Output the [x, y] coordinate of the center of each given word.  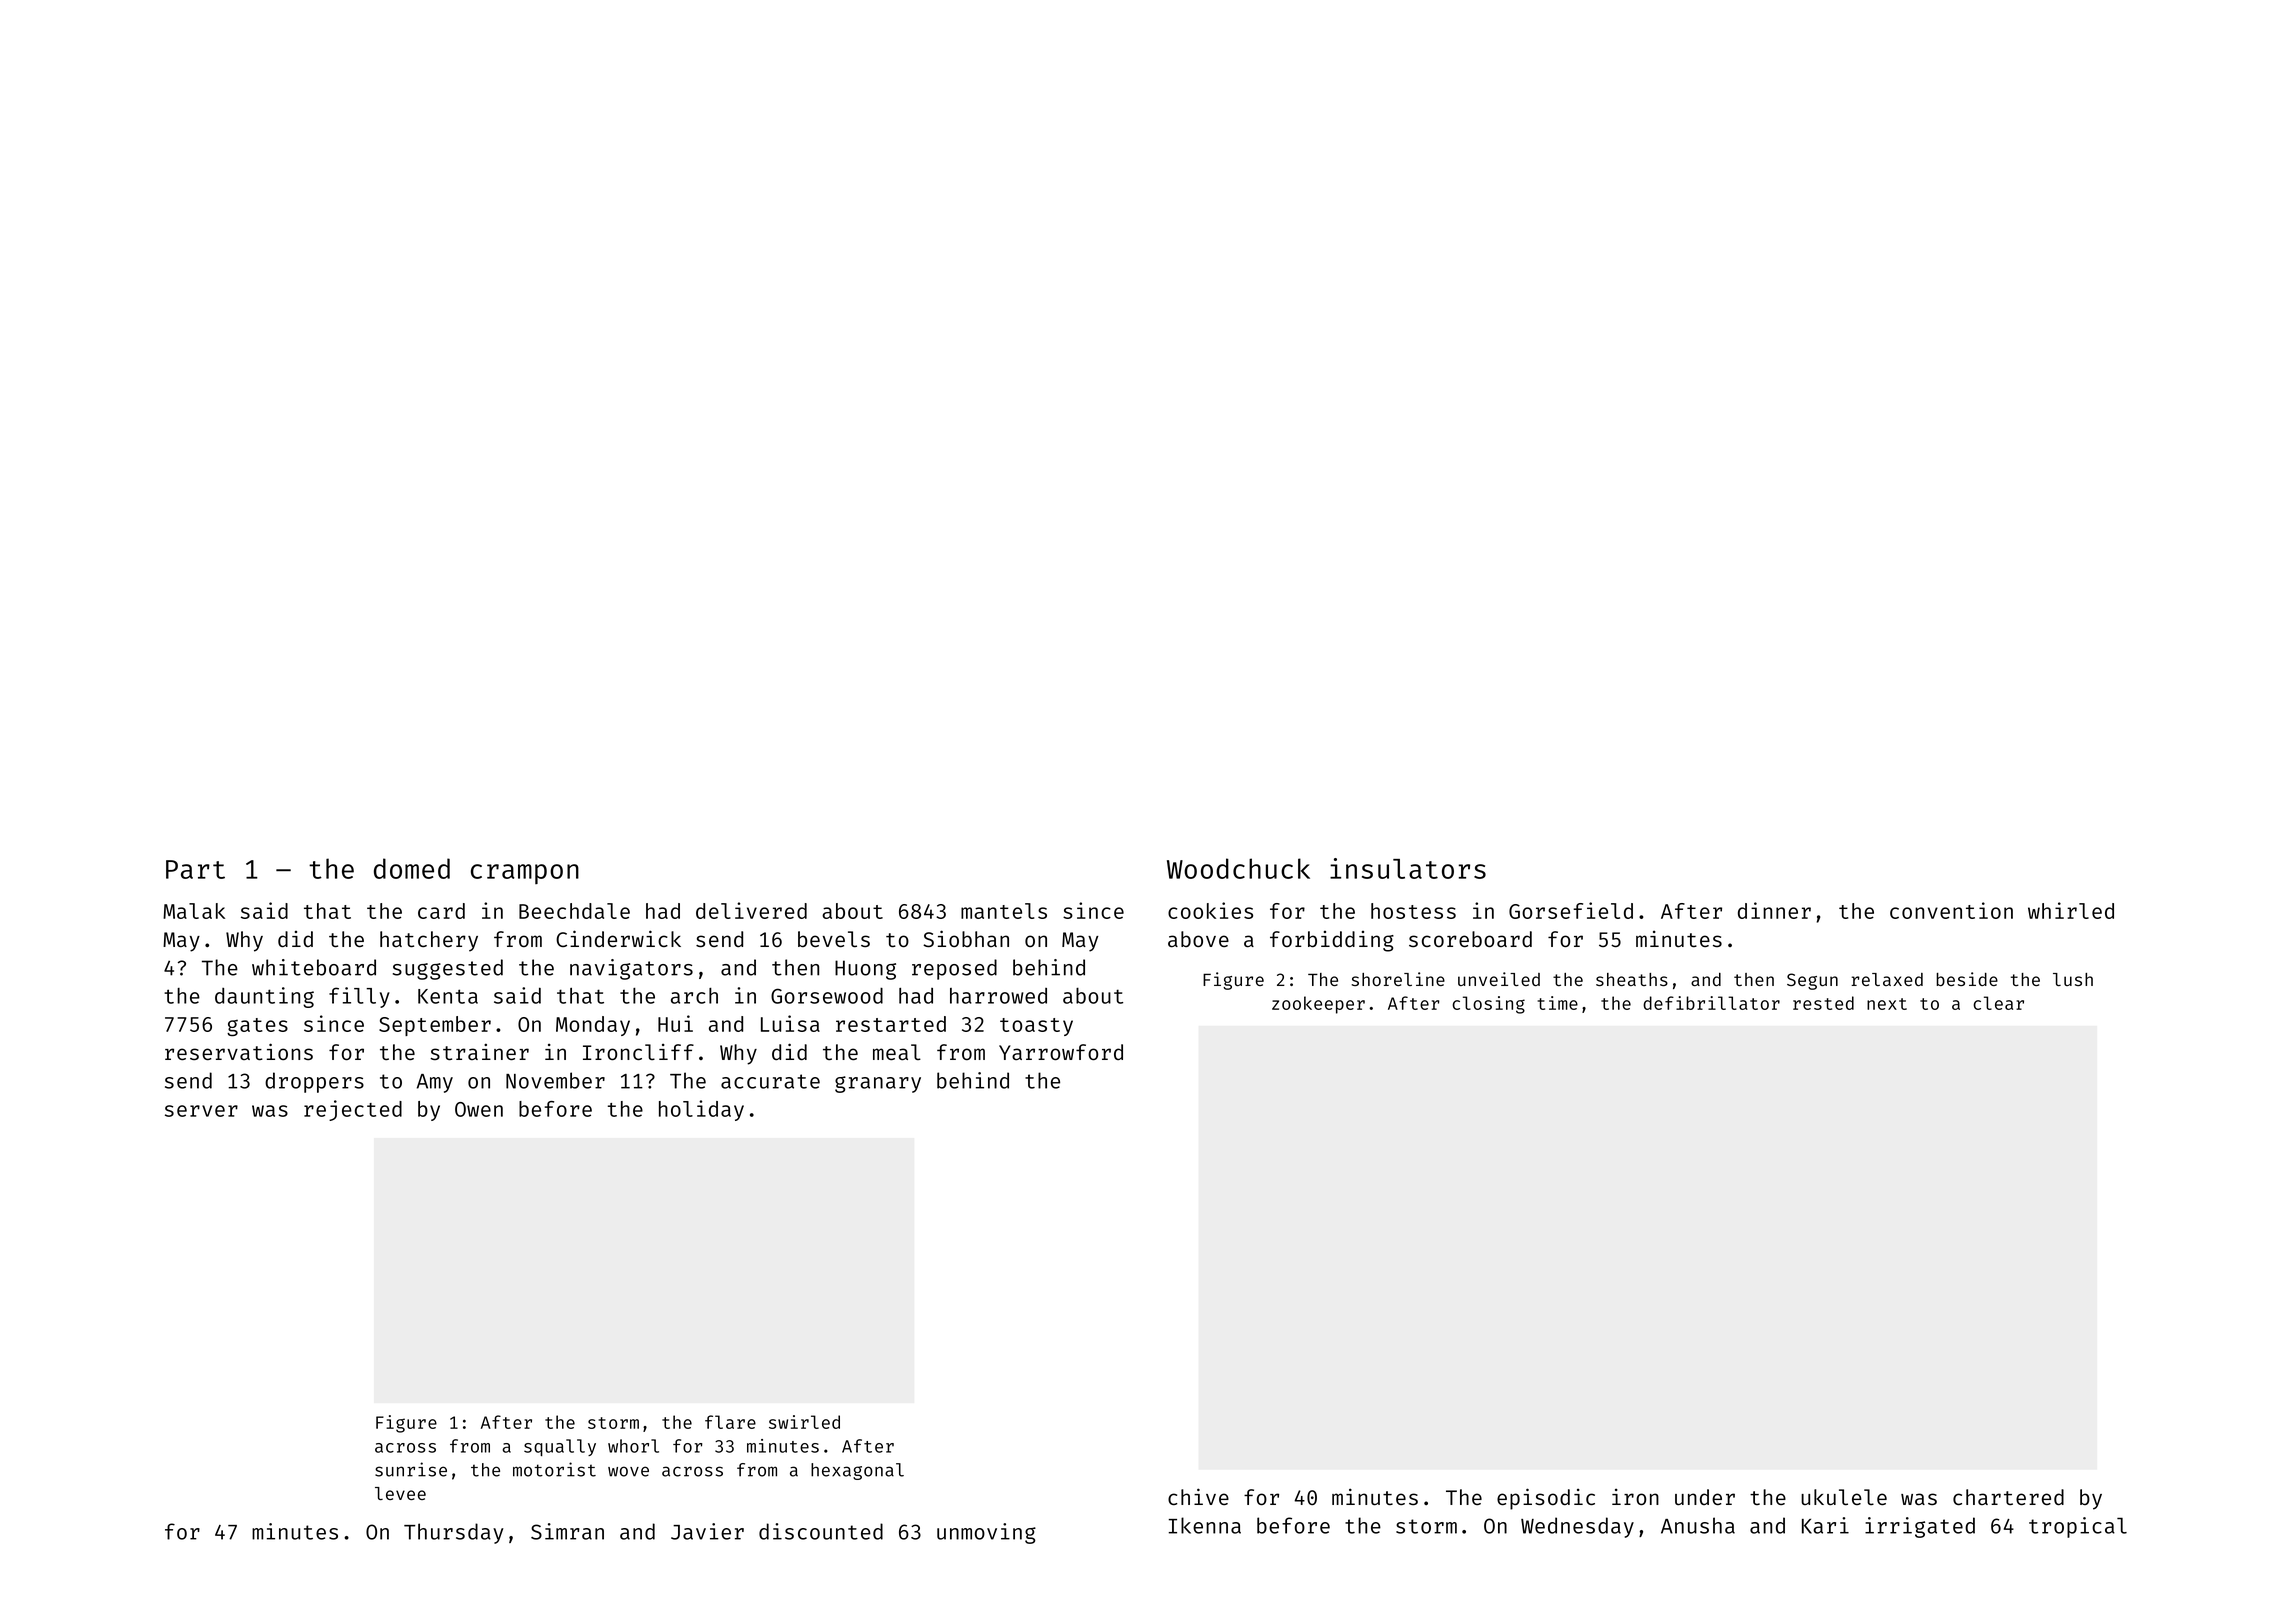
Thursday [454, 1533]
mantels [1004, 911]
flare [730, 1422]
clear [1998, 1003]
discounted [821, 1531]
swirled [804, 1422]
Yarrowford [1061, 1052]
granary [878, 1084]
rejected [353, 1110]
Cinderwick [618, 938]
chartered [2008, 1497]
